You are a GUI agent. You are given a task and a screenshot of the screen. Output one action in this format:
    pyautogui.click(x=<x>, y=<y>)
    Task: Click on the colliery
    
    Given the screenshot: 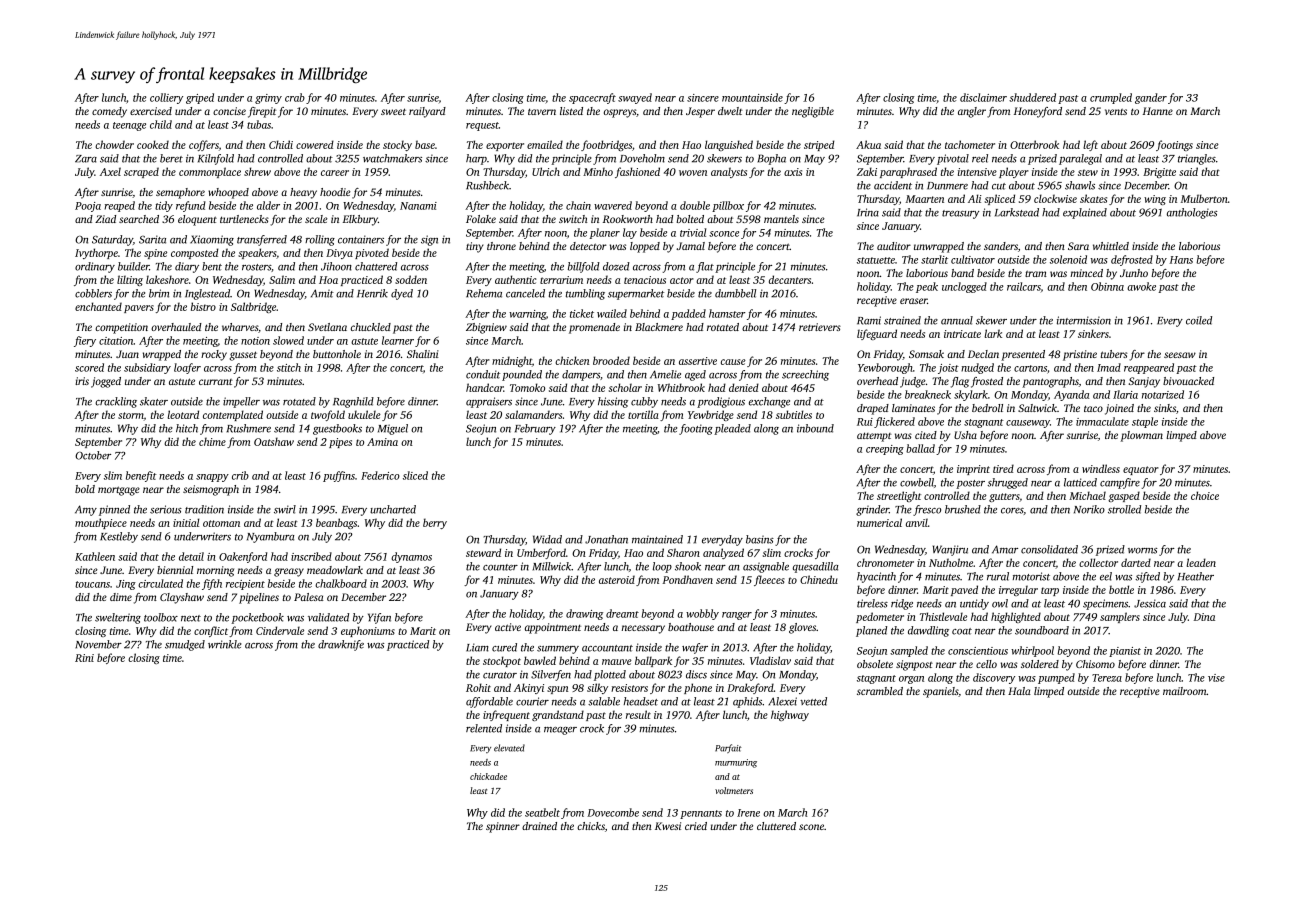 What is the action you would take?
    pyautogui.click(x=166, y=98)
